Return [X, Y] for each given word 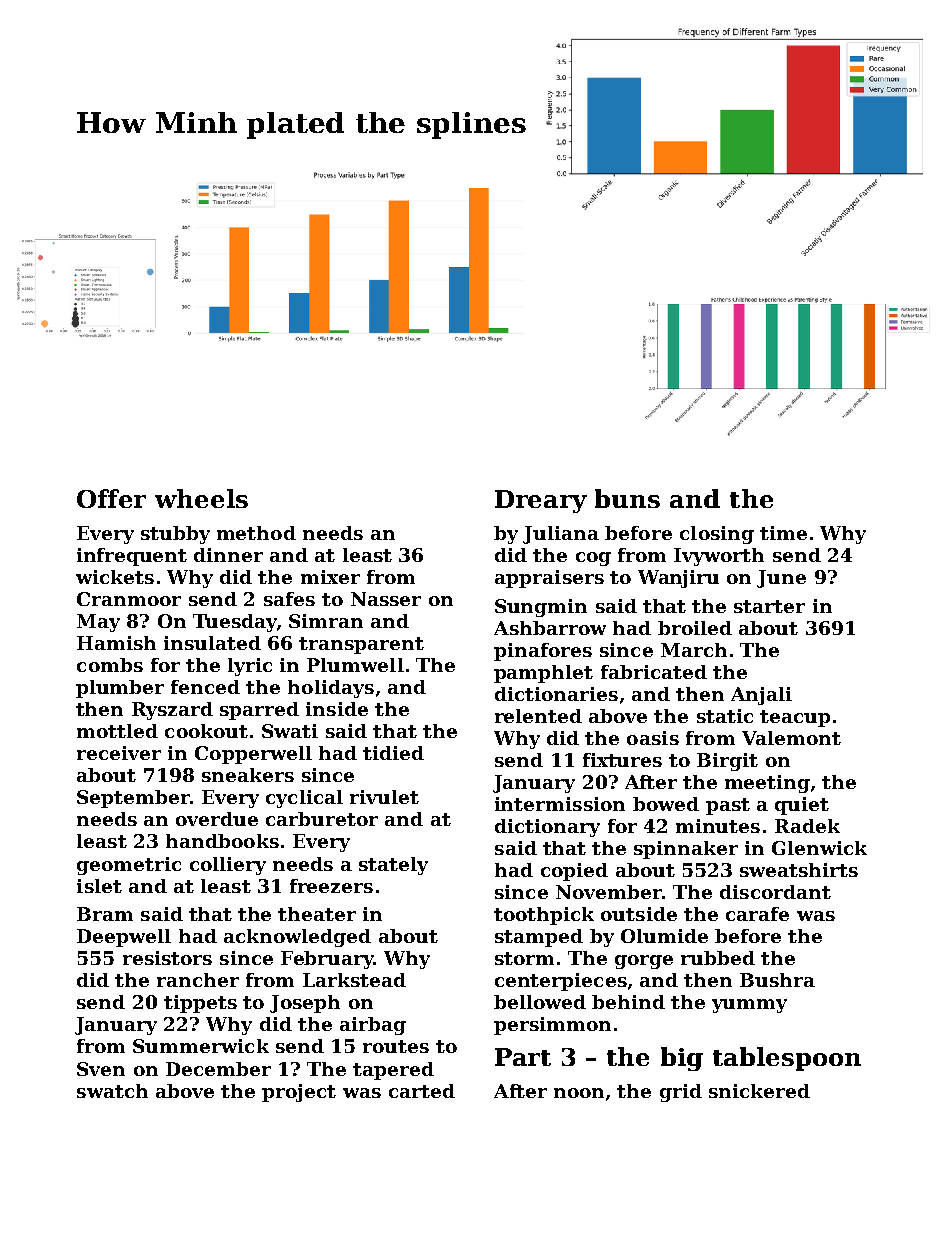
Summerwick [201, 1046]
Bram [105, 914]
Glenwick [819, 848]
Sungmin [541, 608]
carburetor [322, 819]
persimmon [552, 1026]
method [256, 533]
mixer [330, 577]
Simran [326, 621]
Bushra [777, 980]
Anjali [761, 696]
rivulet [384, 797]
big [682, 1059]
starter [769, 606]
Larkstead [354, 980]
